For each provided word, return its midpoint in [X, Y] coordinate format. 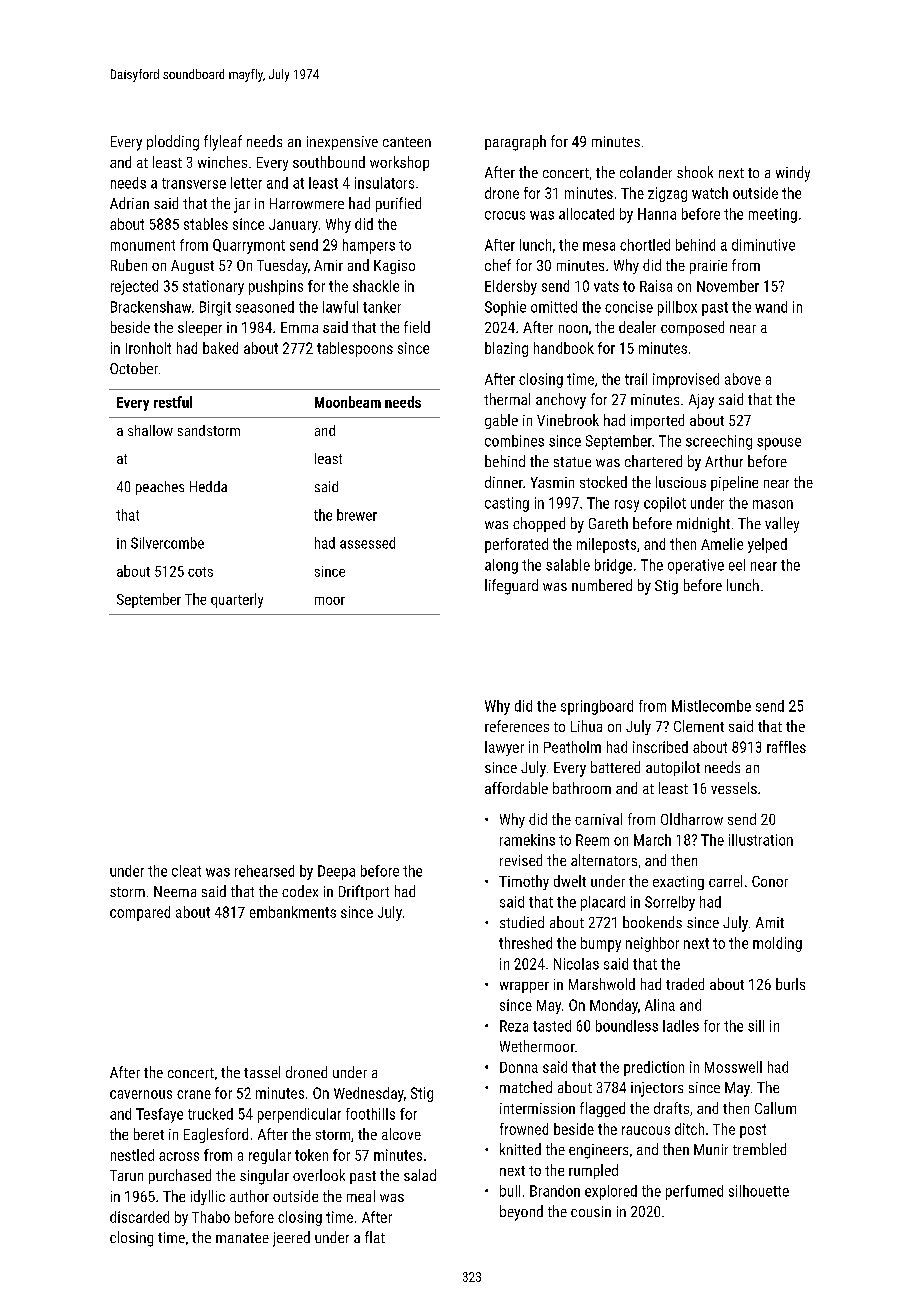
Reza [514, 1026]
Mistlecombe [711, 706]
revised [521, 860]
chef [498, 265]
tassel [262, 1072]
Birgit [215, 308]
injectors [657, 1089]
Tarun [126, 1175]
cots [200, 572]
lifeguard [511, 587]
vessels [734, 788]
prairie [708, 267]
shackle [376, 286]
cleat [186, 871]
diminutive [763, 245]
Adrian [129, 203]
